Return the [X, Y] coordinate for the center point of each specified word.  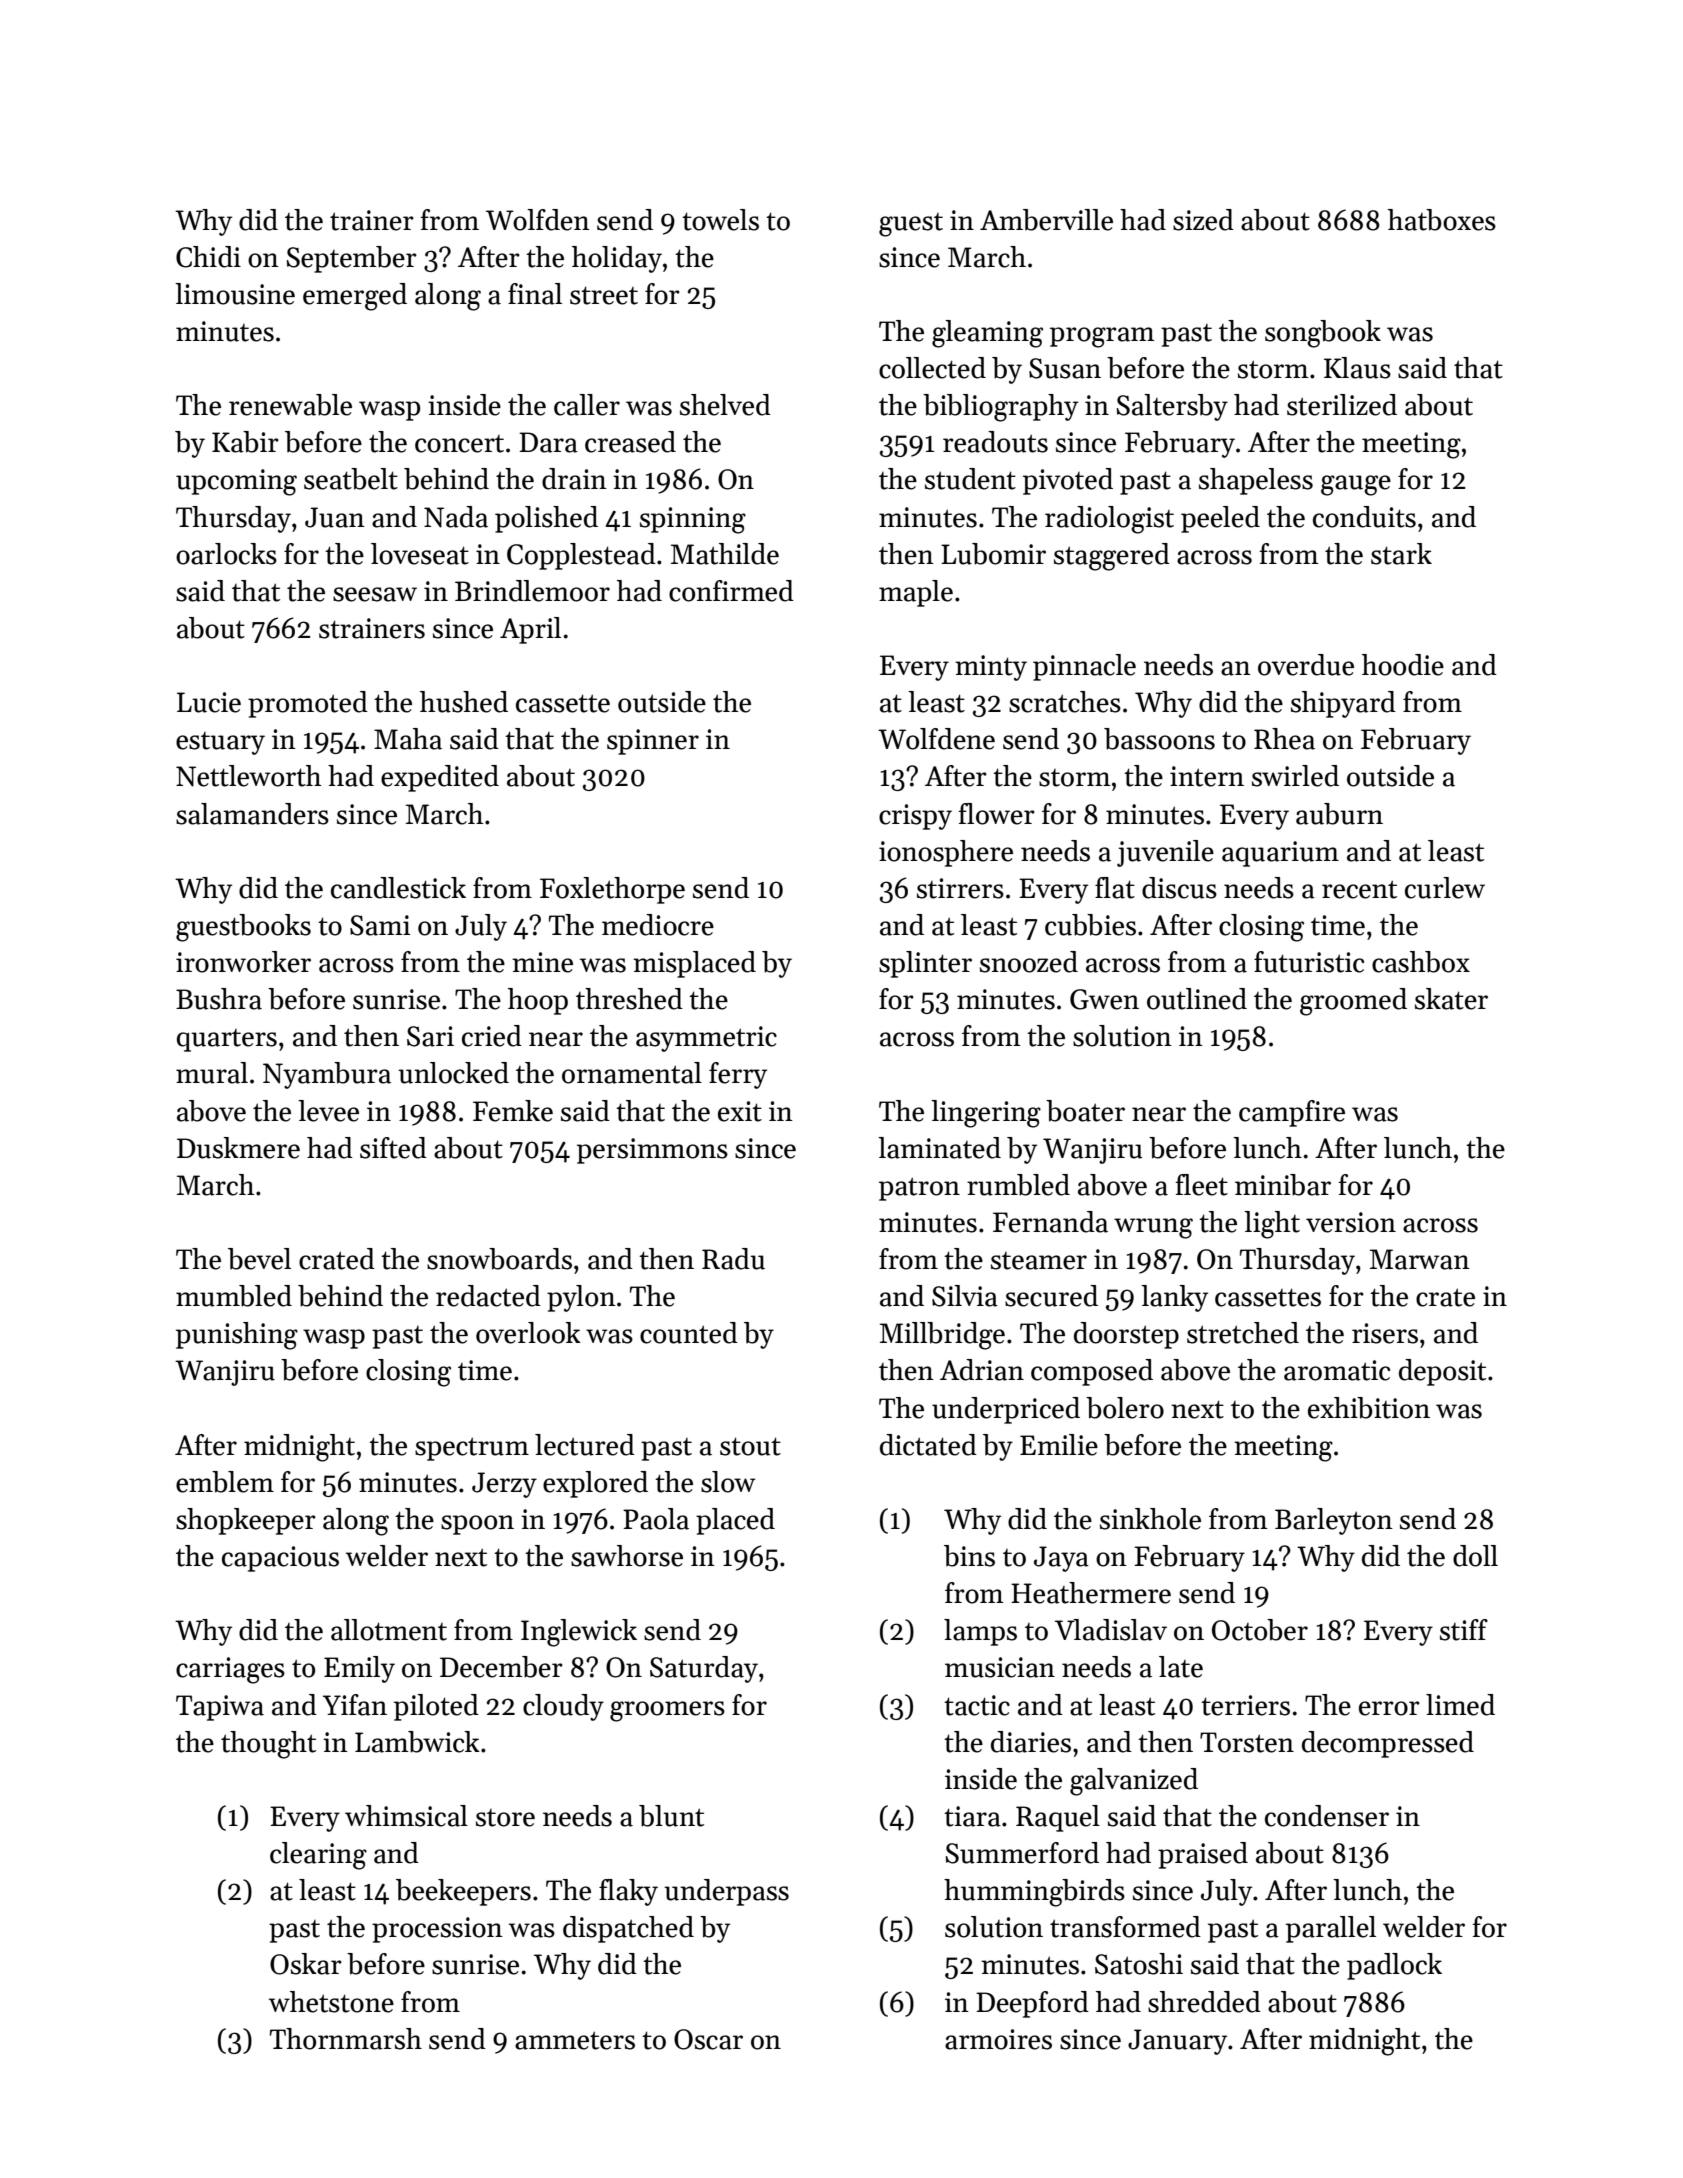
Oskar [306, 1964]
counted [689, 1333]
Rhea [1284, 739]
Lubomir [993, 554]
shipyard [1343, 704]
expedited [440, 778]
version [1351, 1222]
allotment [389, 1630]
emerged [355, 297]
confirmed [731, 591]
